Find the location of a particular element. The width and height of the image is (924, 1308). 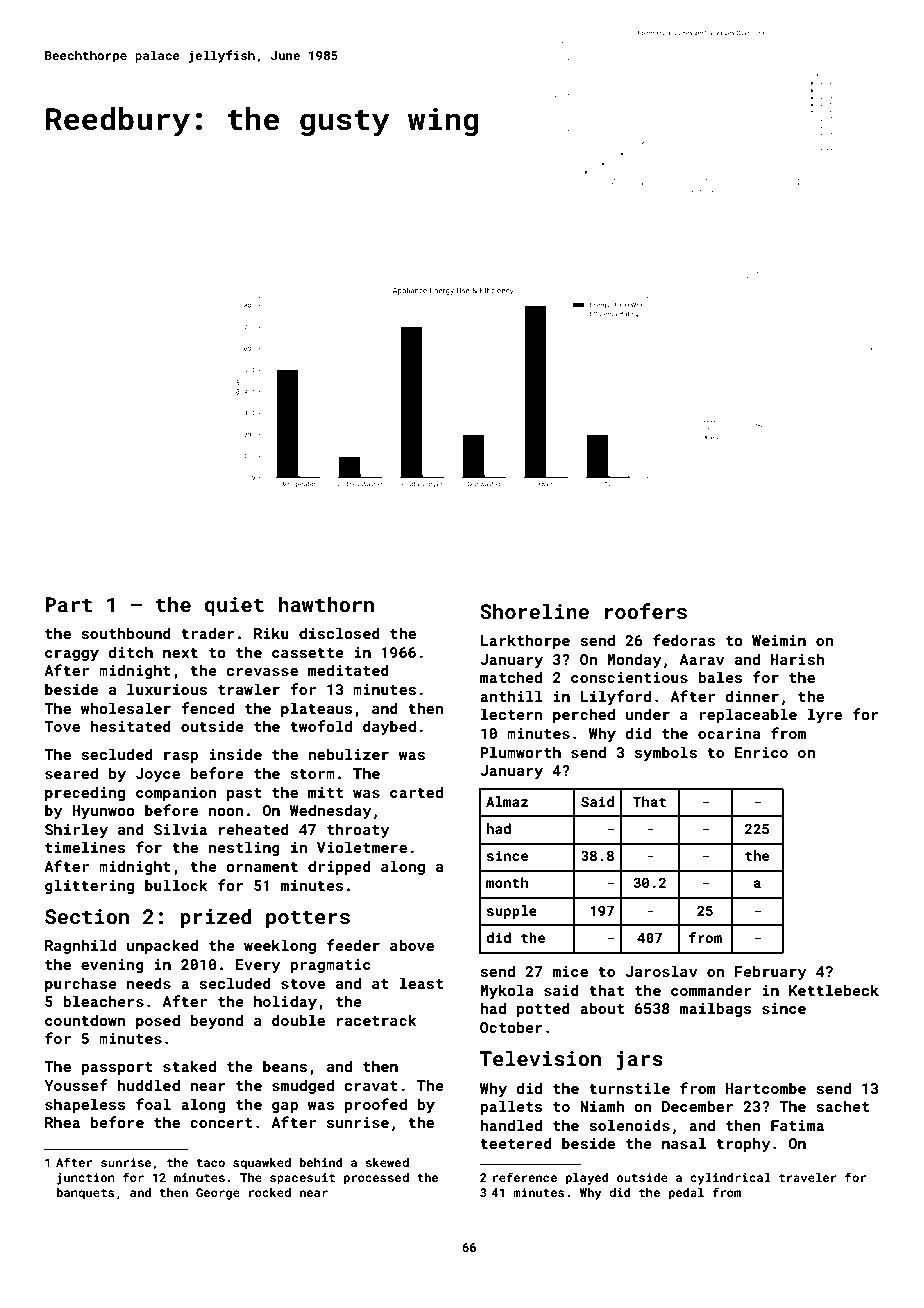

Weimin is located at coordinates (779, 640).
